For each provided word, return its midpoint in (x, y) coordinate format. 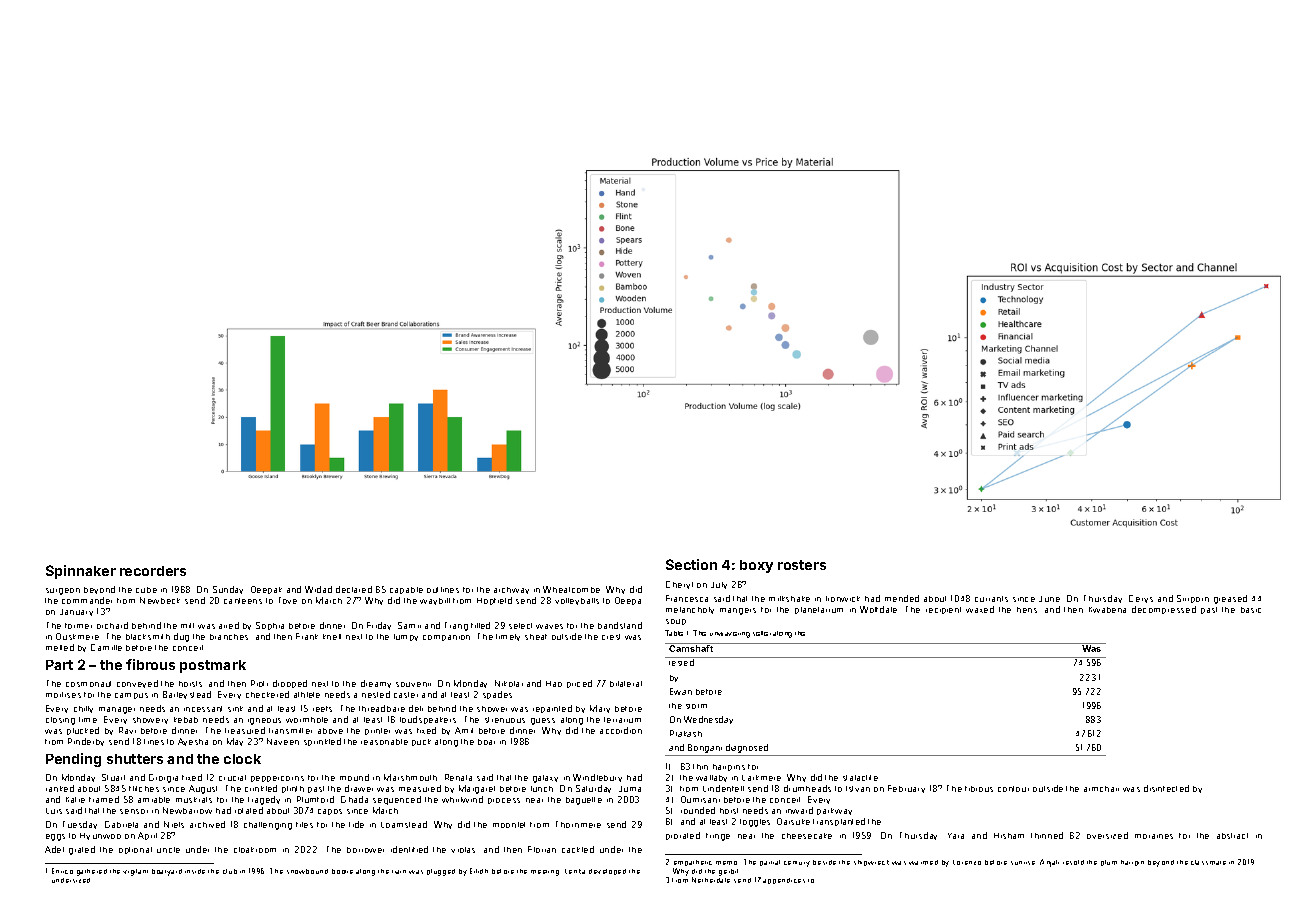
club (230, 871)
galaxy (545, 779)
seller (762, 633)
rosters (802, 565)
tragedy (264, 800)
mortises (63, 695)
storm (696, 706)
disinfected (1166, 788)
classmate (1208, 862)
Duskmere (77, 636)
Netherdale (711, 880)
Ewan (681, 691)
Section (691, 564)
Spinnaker (81, 572)
